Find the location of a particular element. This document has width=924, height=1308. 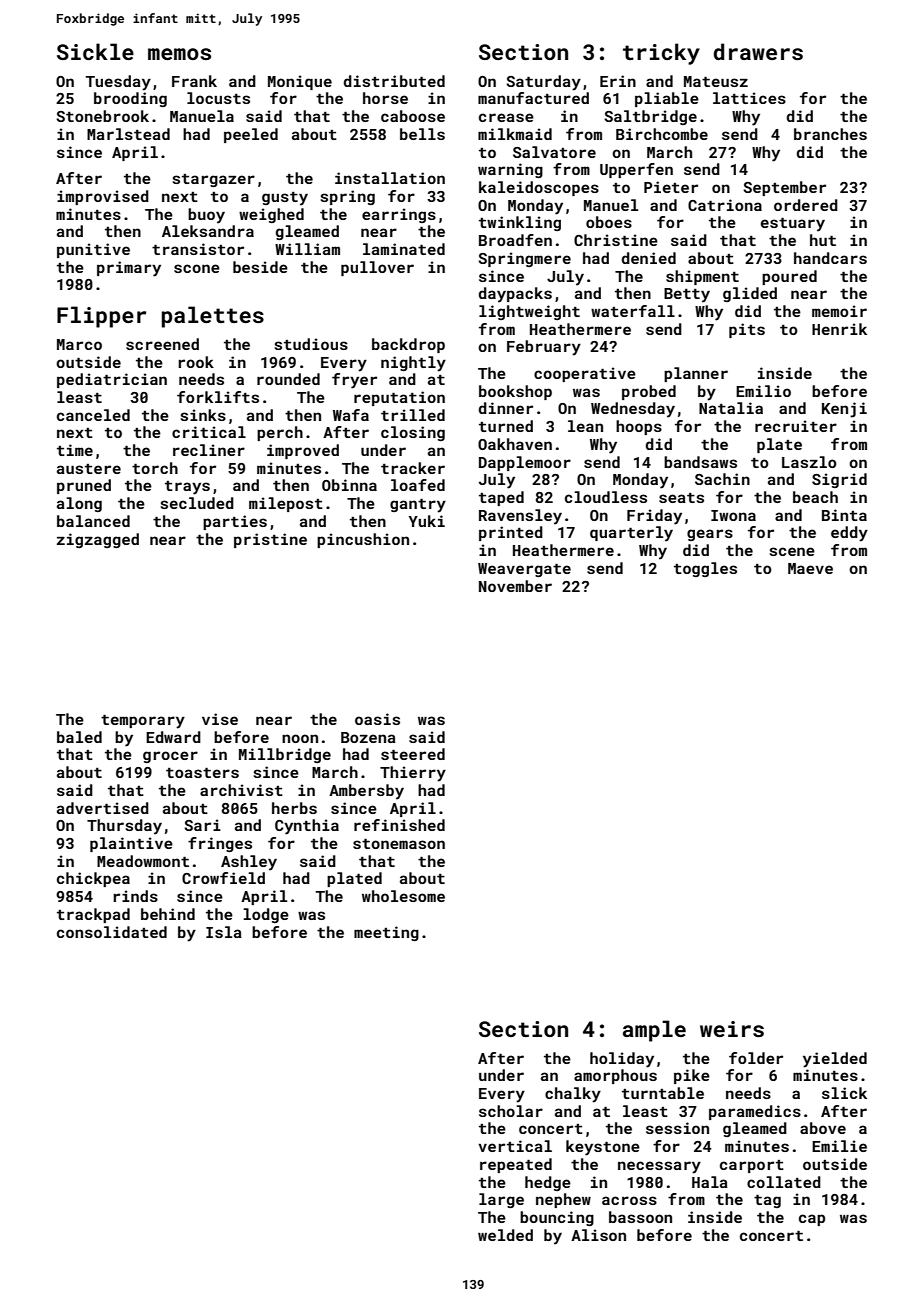

critical is located at coordinates (209, 432).
